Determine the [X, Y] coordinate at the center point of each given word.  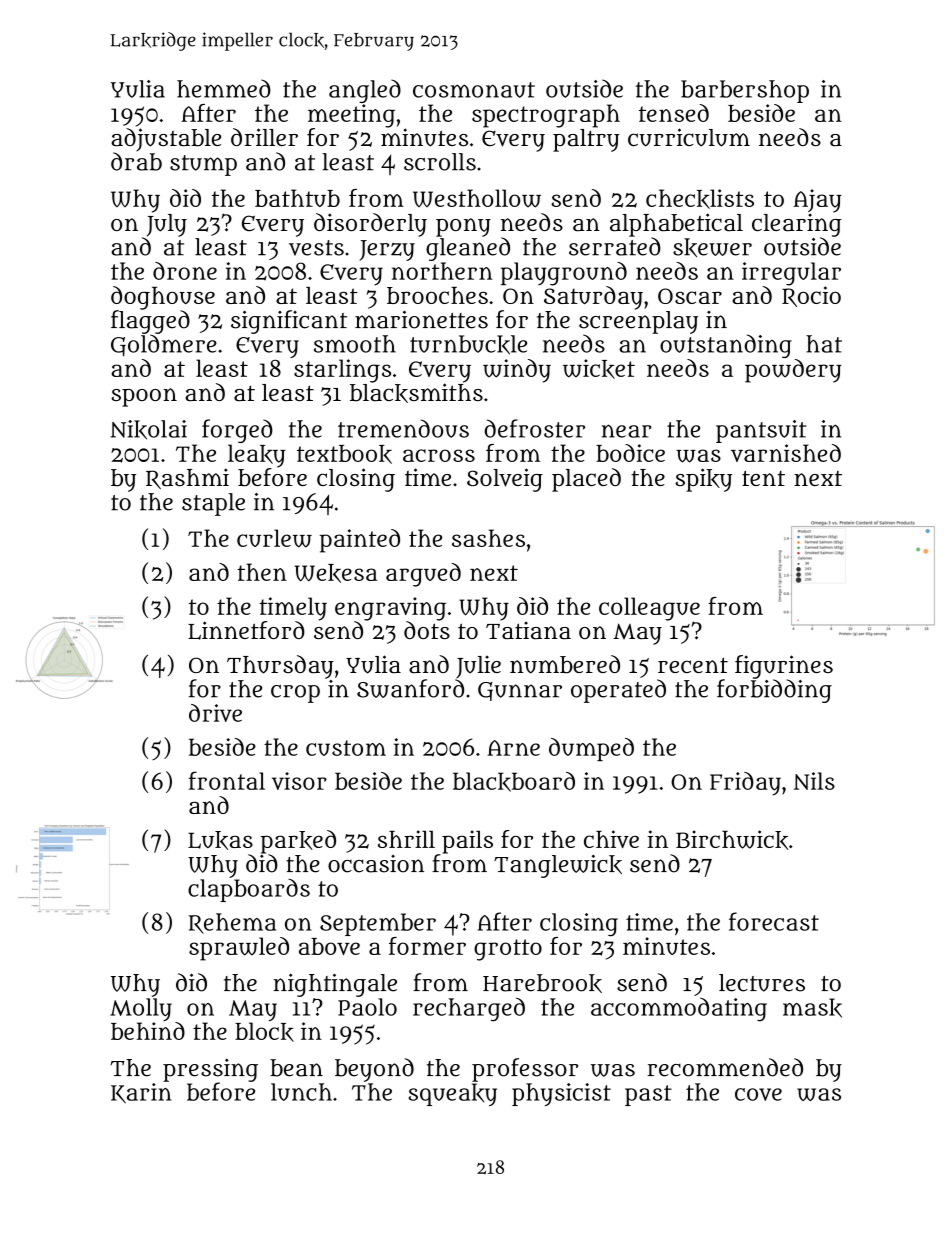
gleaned [468, 249]
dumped [591, 749]
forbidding [774, 691]
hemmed [224, 88]
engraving [390, 609]
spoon [144, 397]
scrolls [440, 162]
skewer [712, 247]
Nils [814, 781]
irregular [791, 274]
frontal [227, 780]
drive [215, 713]
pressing [210, 1070]
